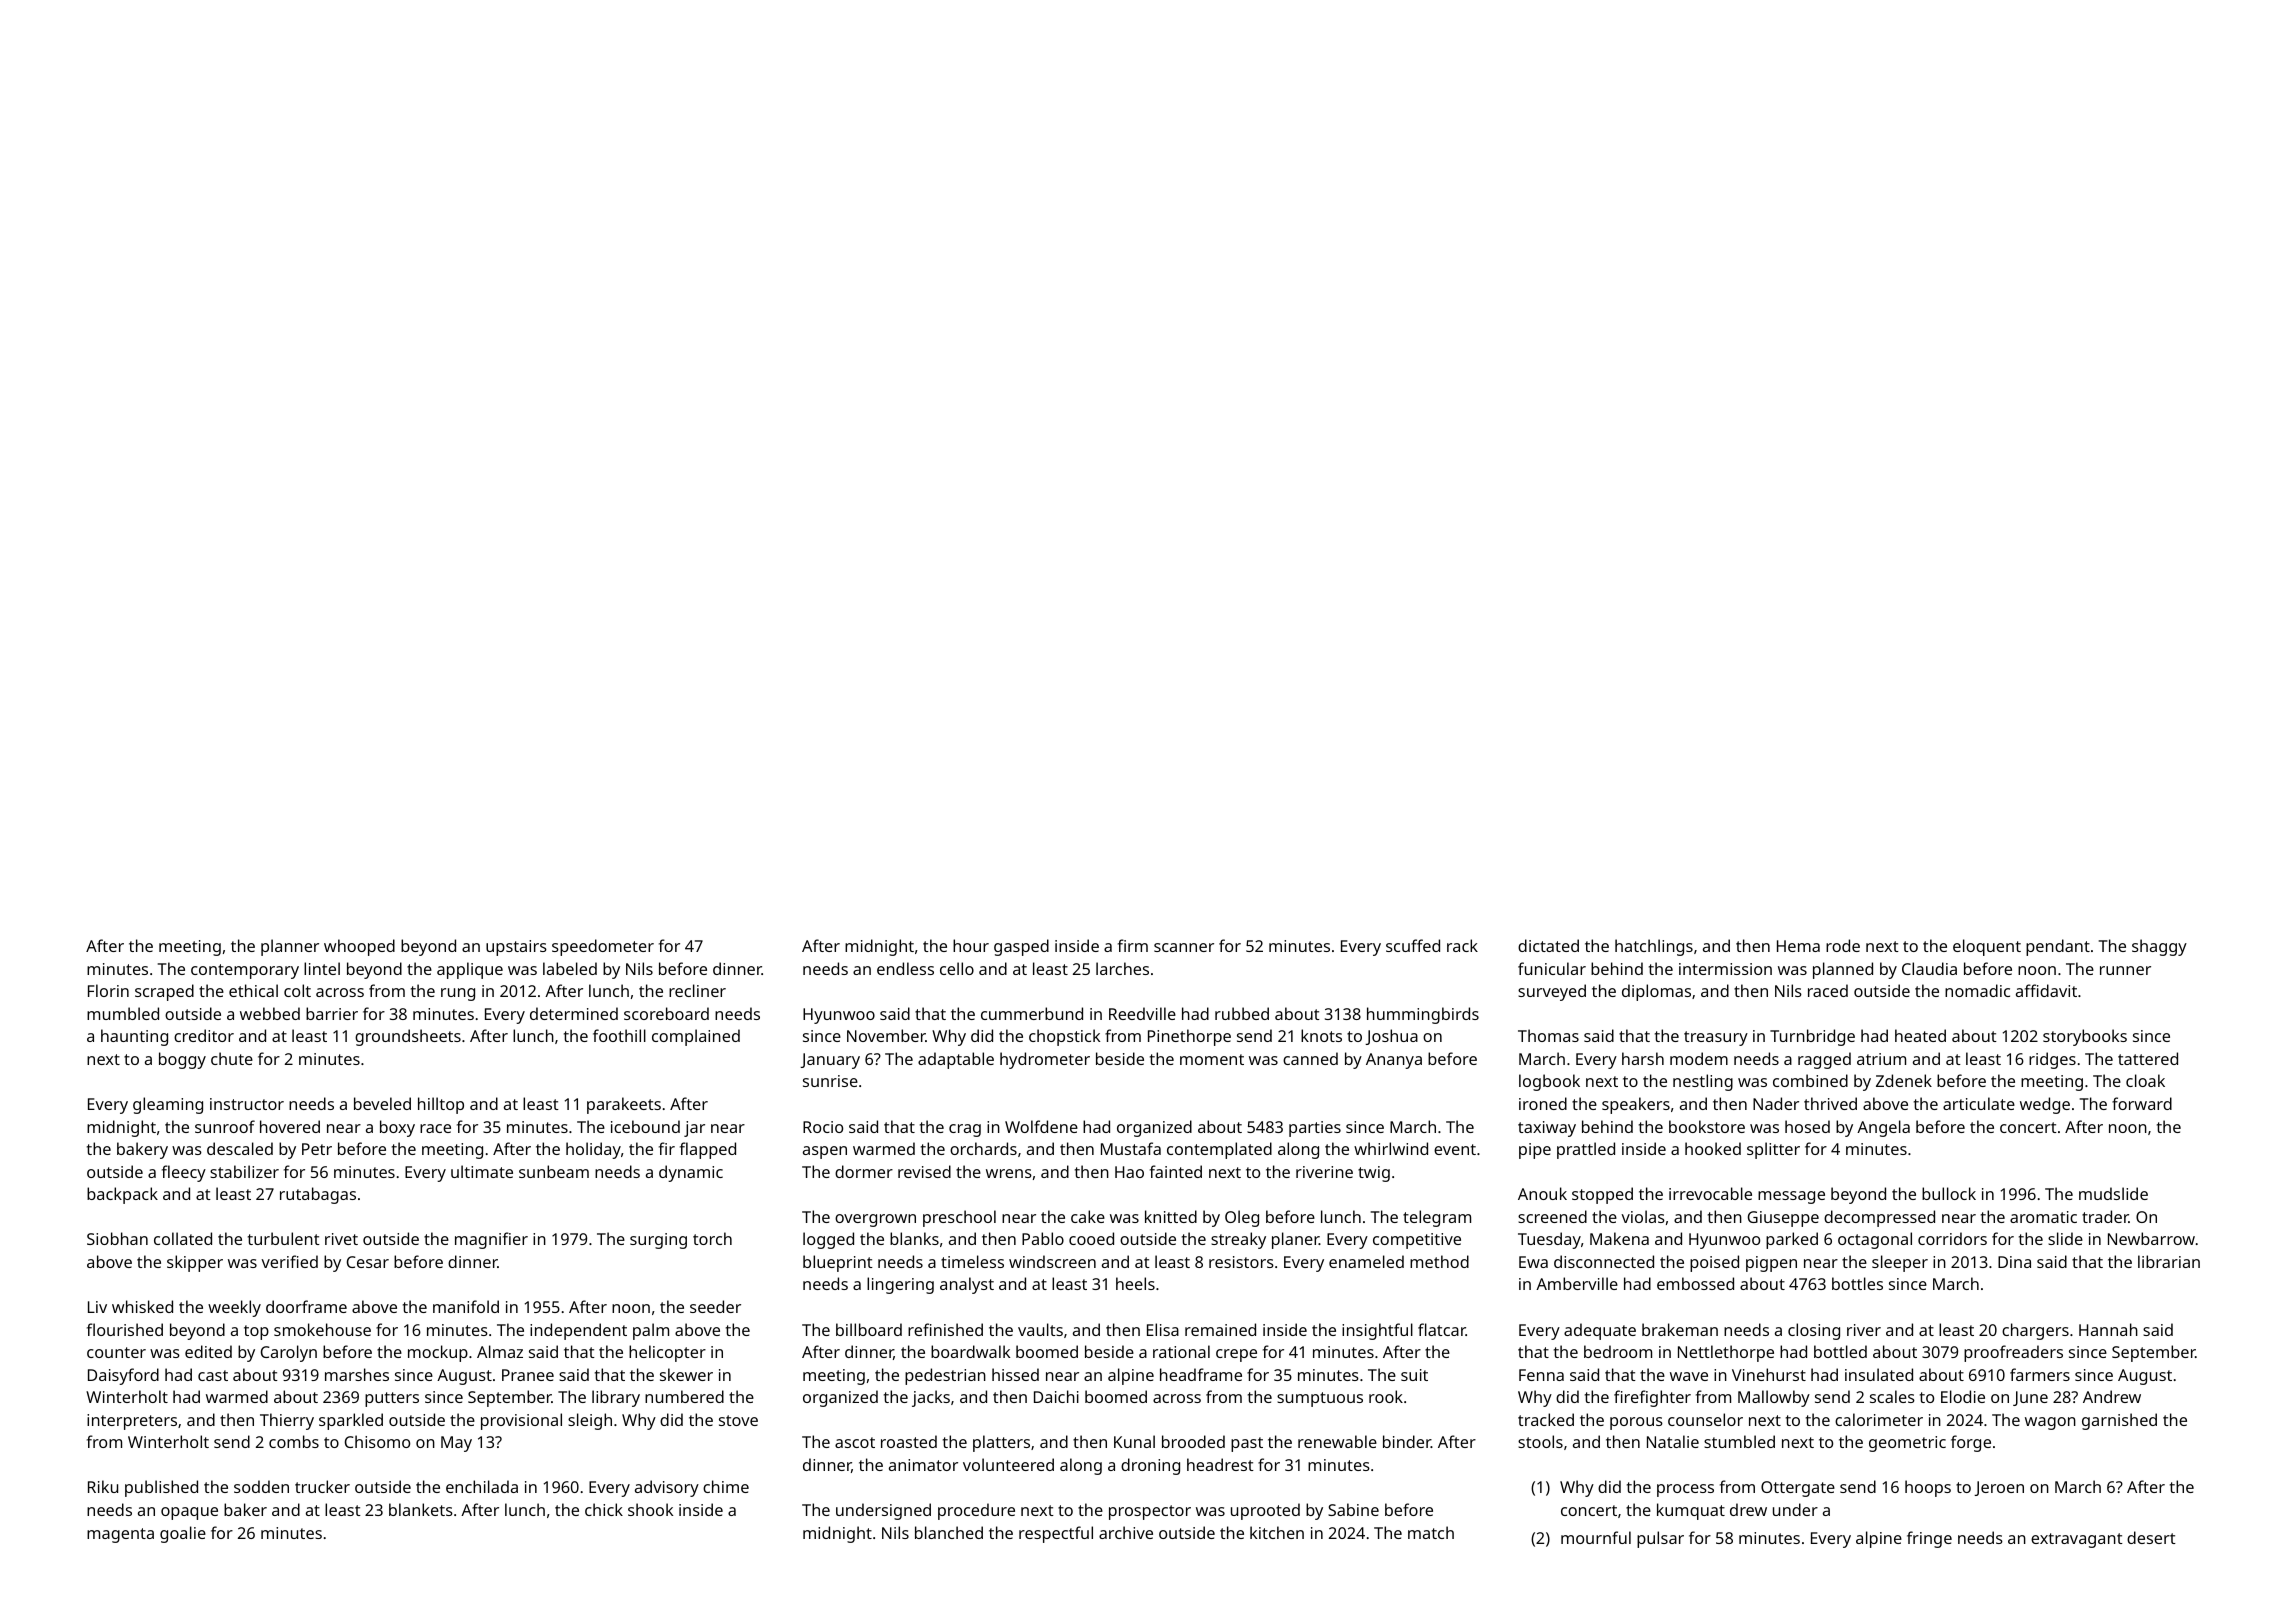  What do you see at coordinates (108, 990) in the image?
I see `Florin` at bounding box center [108, 990].
